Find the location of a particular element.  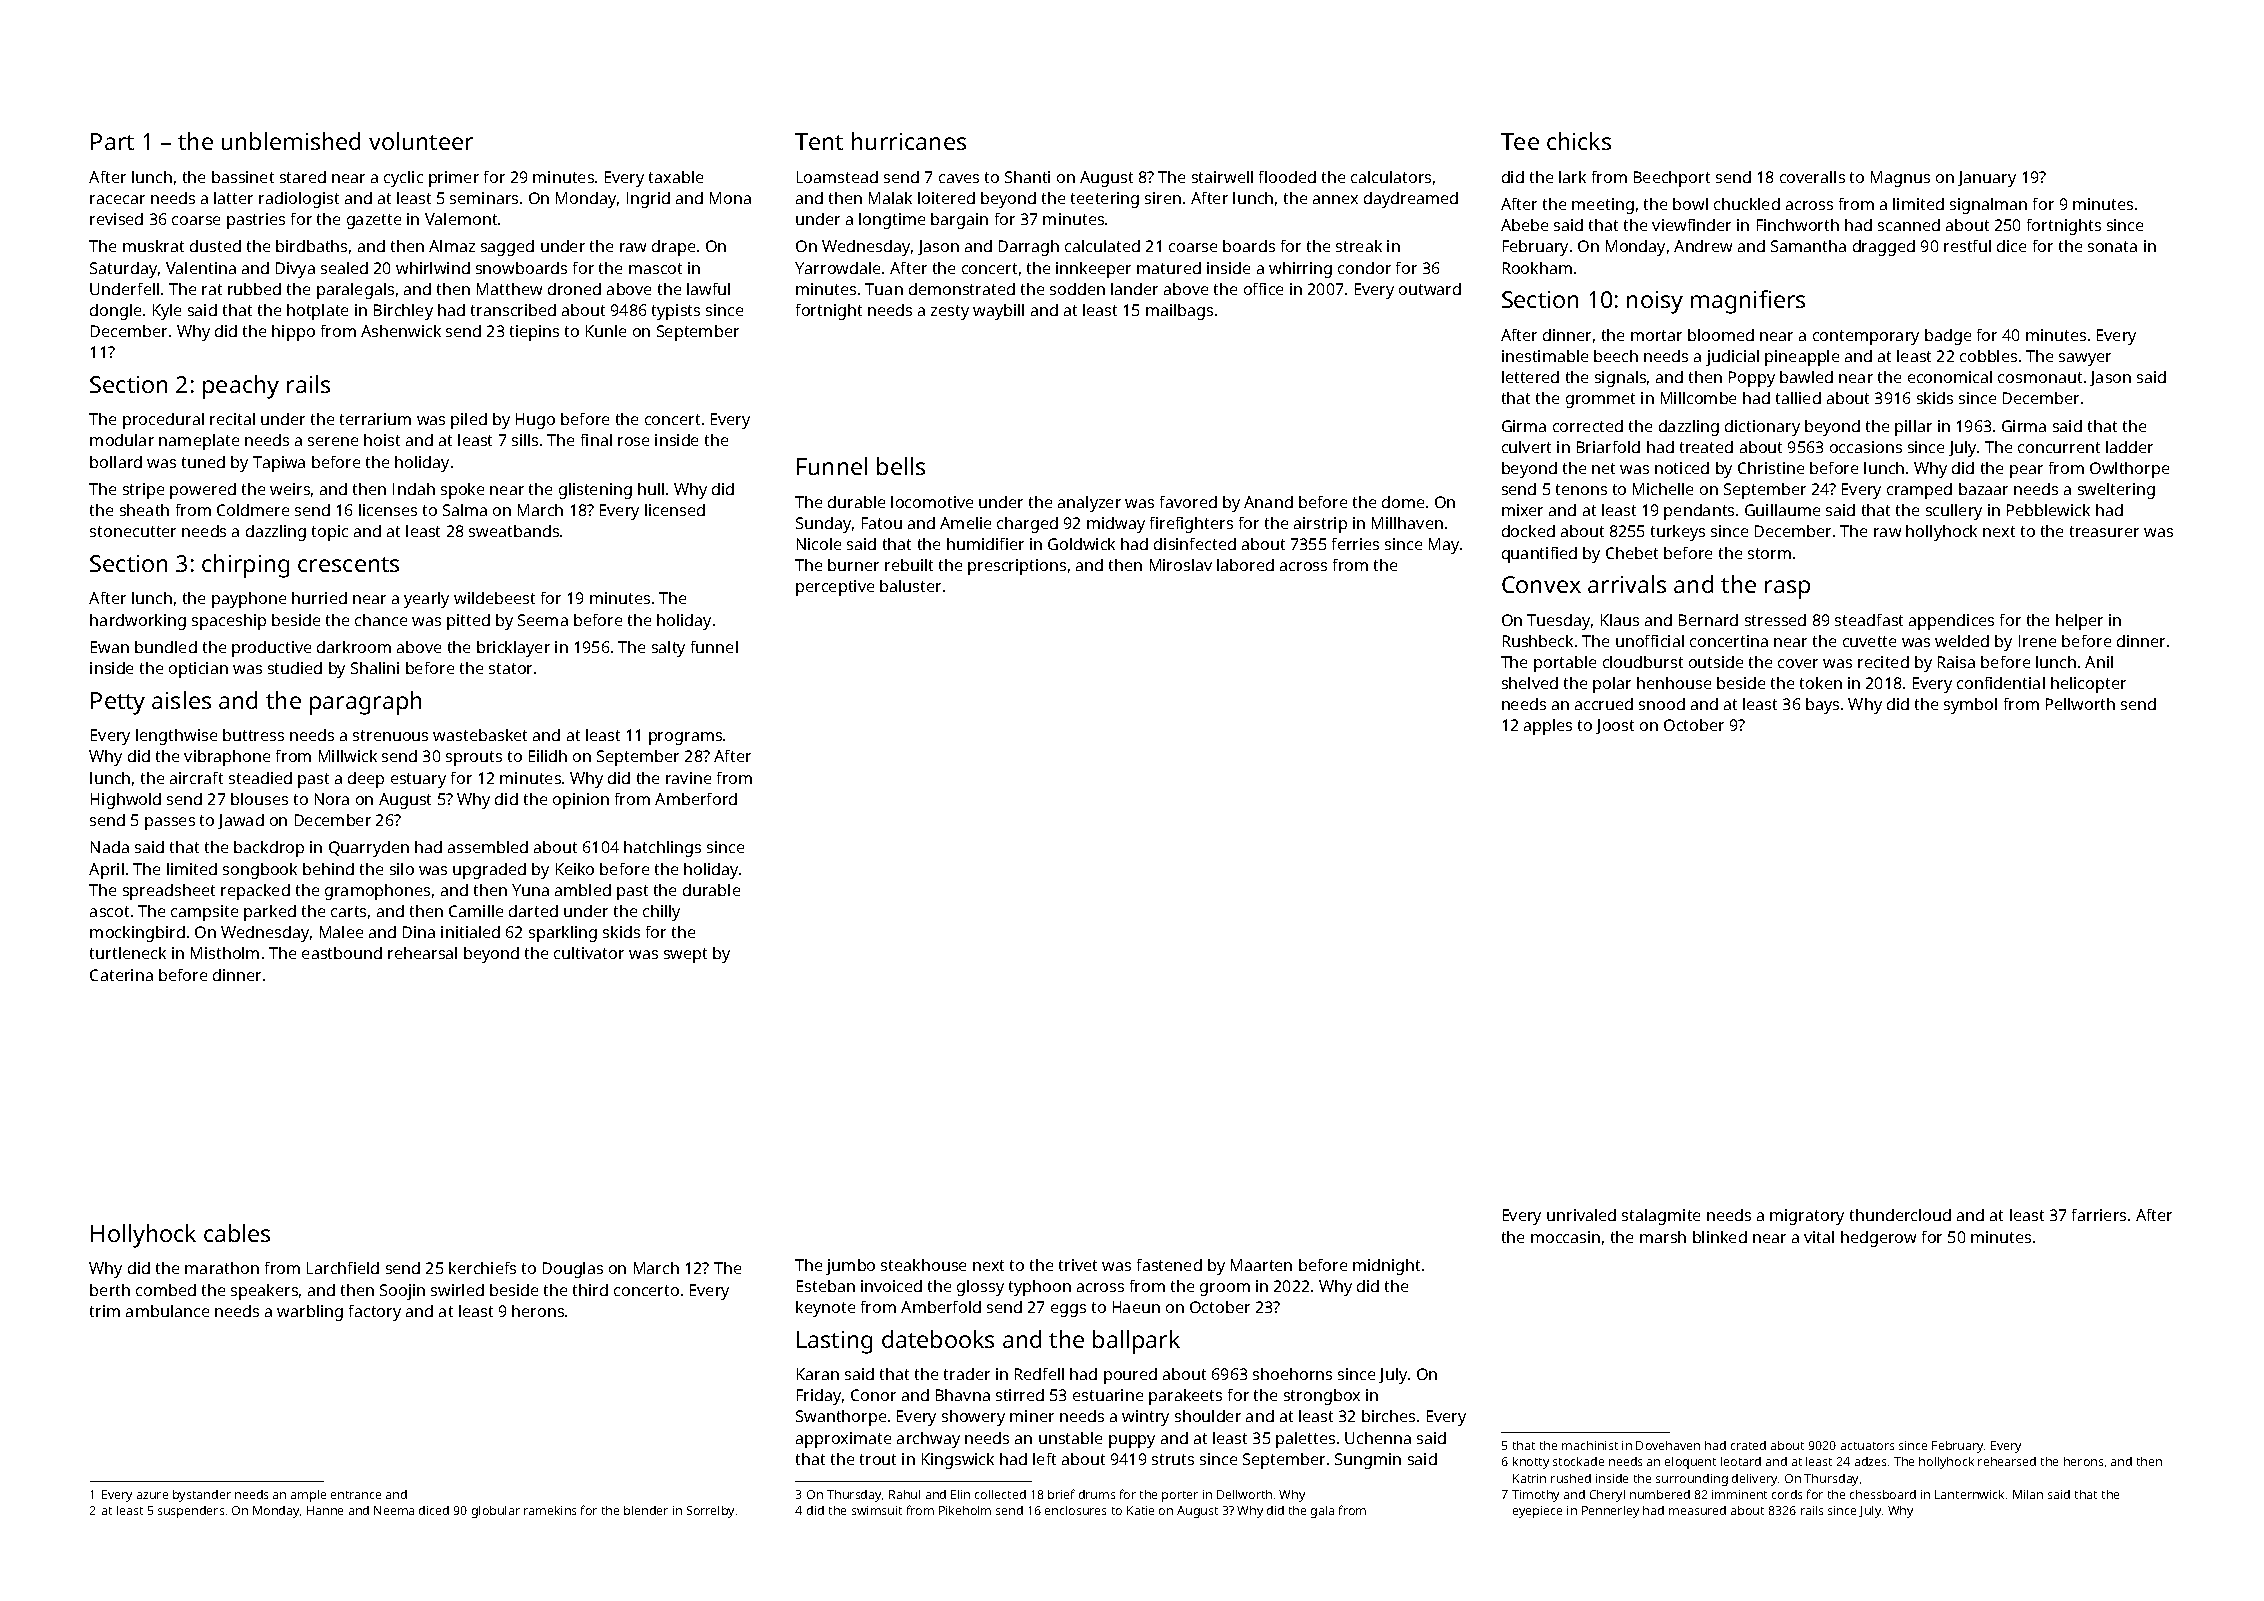

stairwell is located at coordinates (1222, 177).
